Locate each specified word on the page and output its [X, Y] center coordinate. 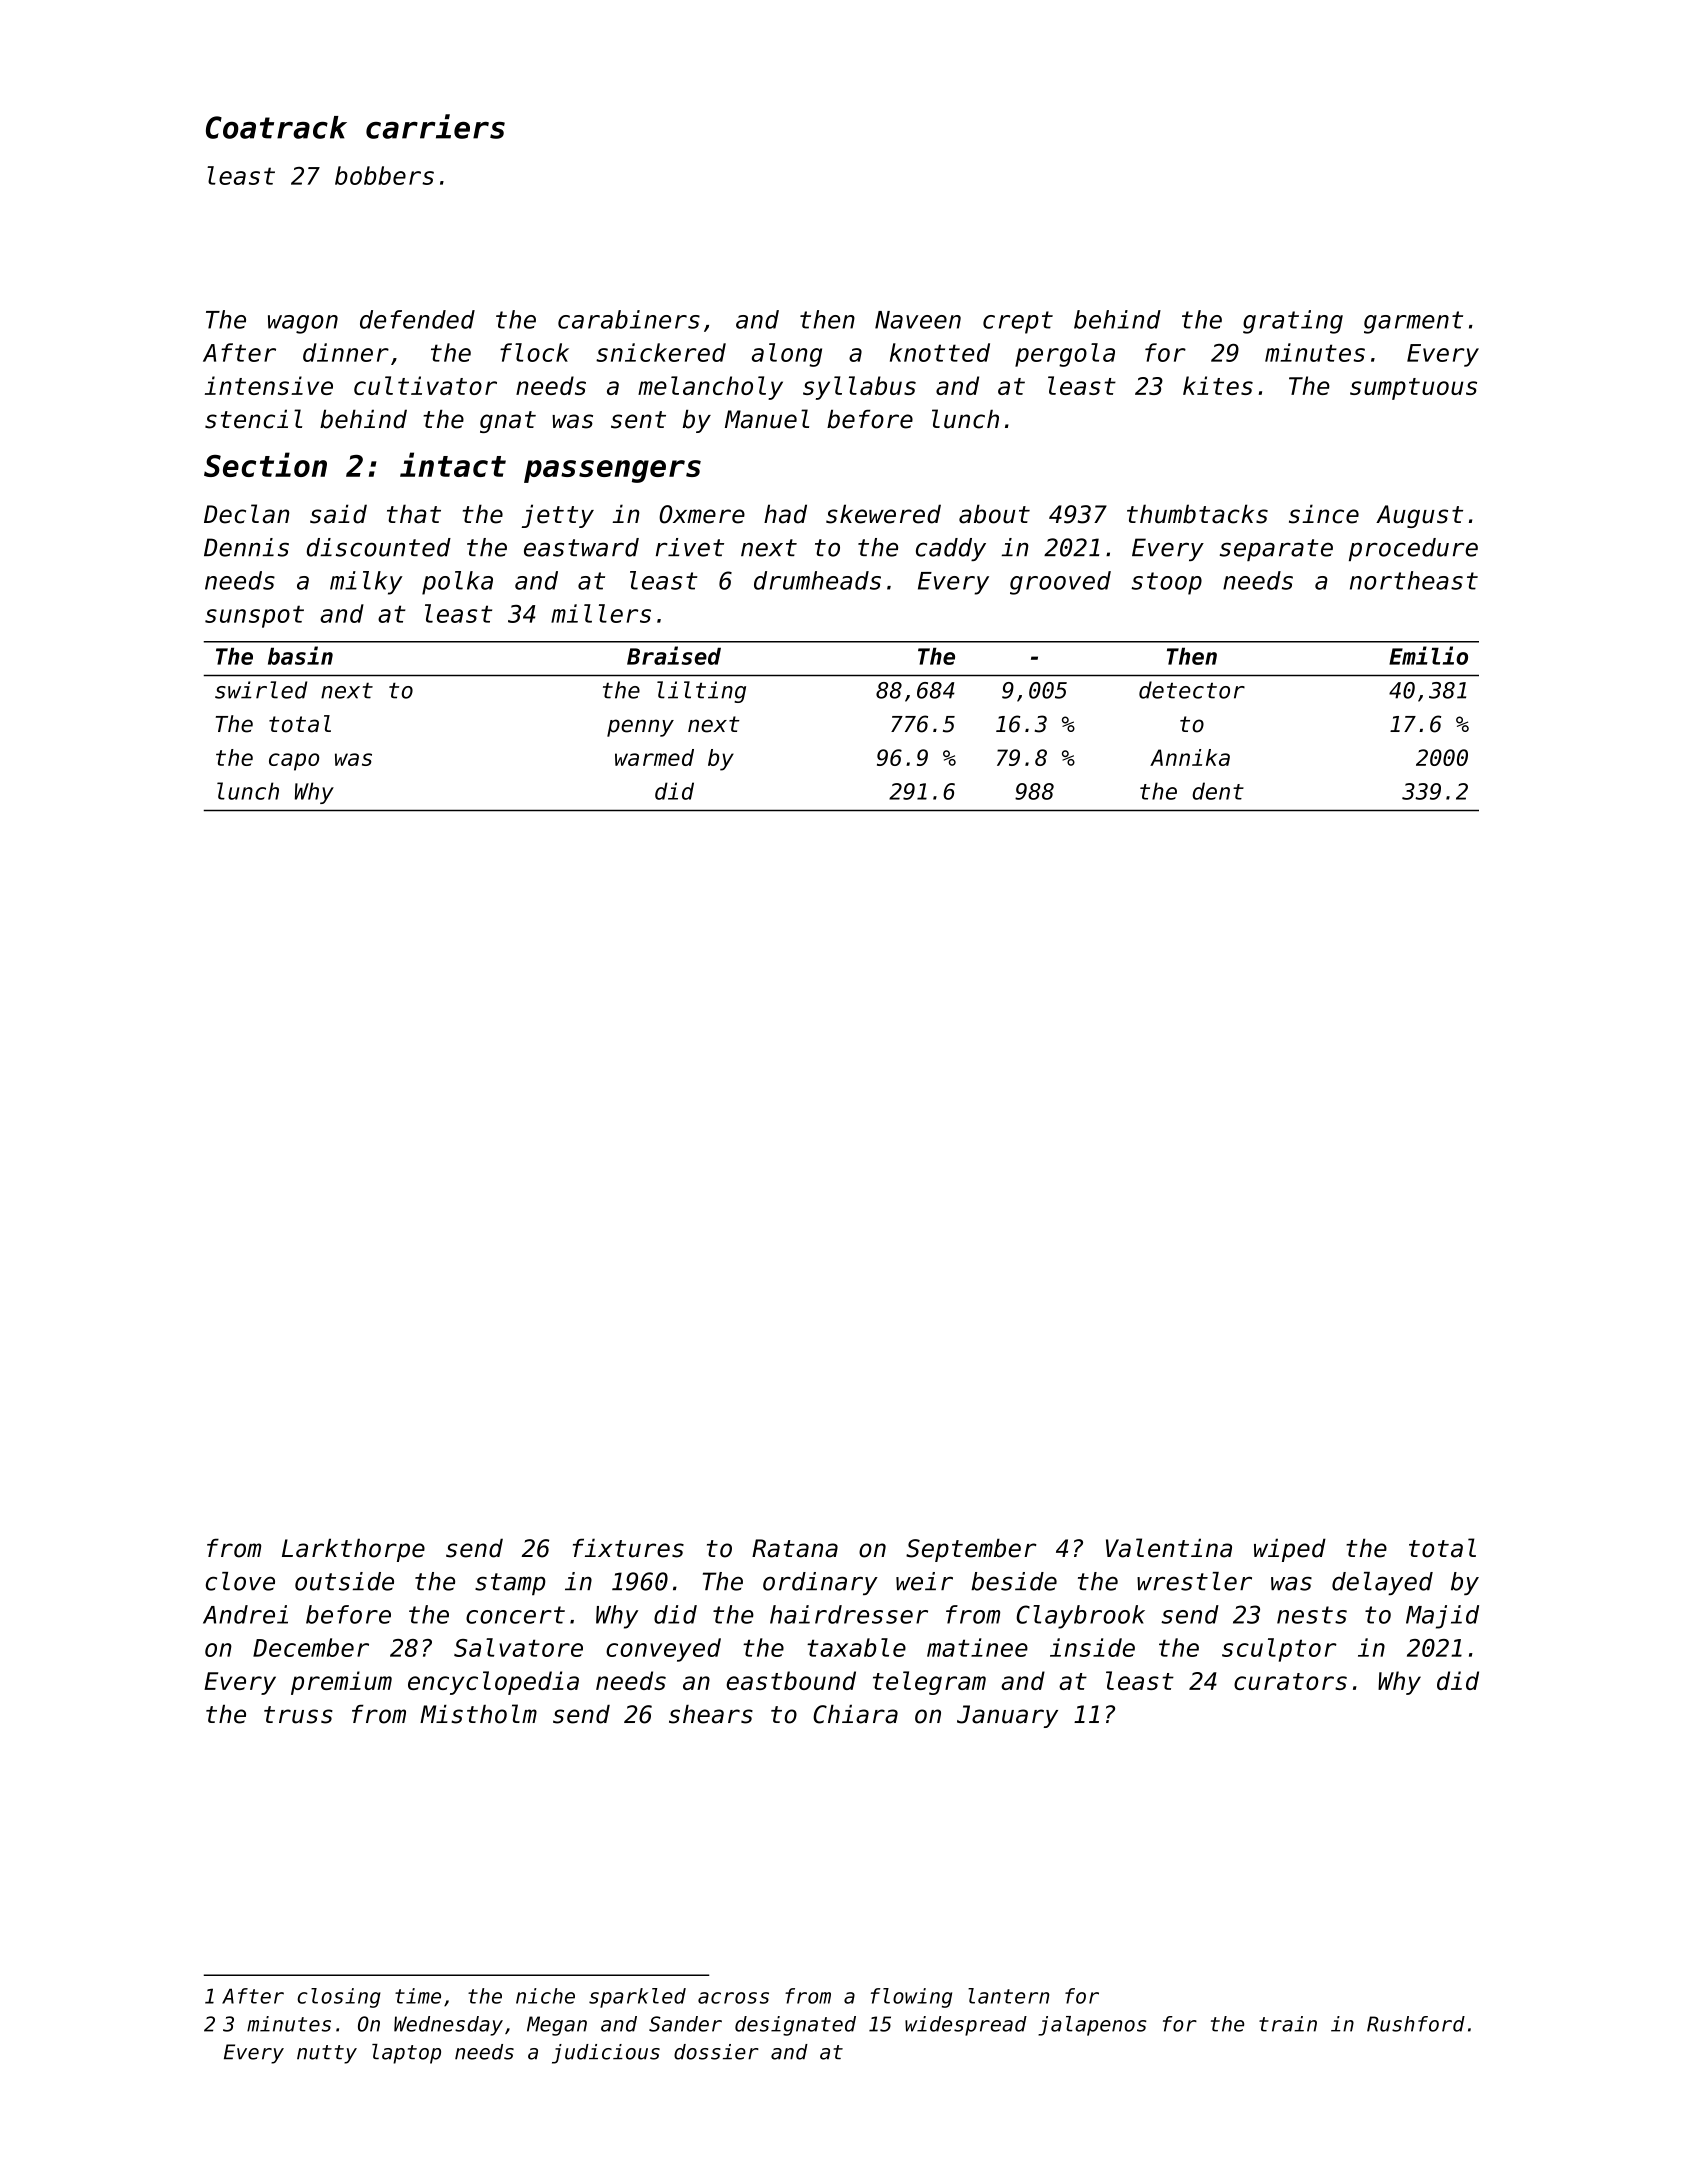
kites [1218, 385]
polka [457, 583]
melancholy [710, 388]
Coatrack [276, 127]
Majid [1442, 1617]
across [733, 1998]
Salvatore [518, 1647]
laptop [406, 2054]
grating [1293, 322]
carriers [435, 126]
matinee [977, 1647]
